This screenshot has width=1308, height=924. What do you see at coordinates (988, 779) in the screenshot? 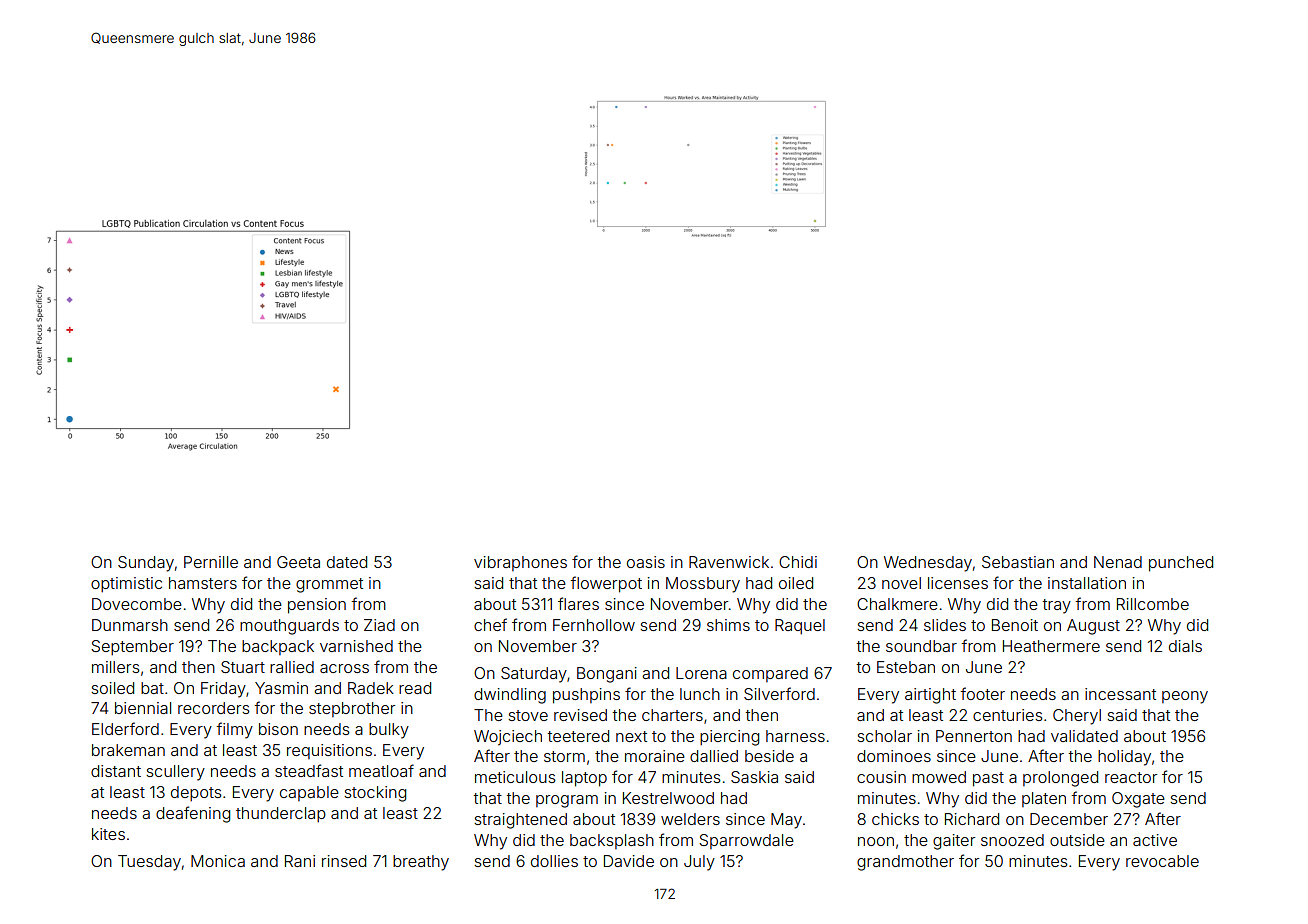
I see `past` at bounding box center [988, 779].
